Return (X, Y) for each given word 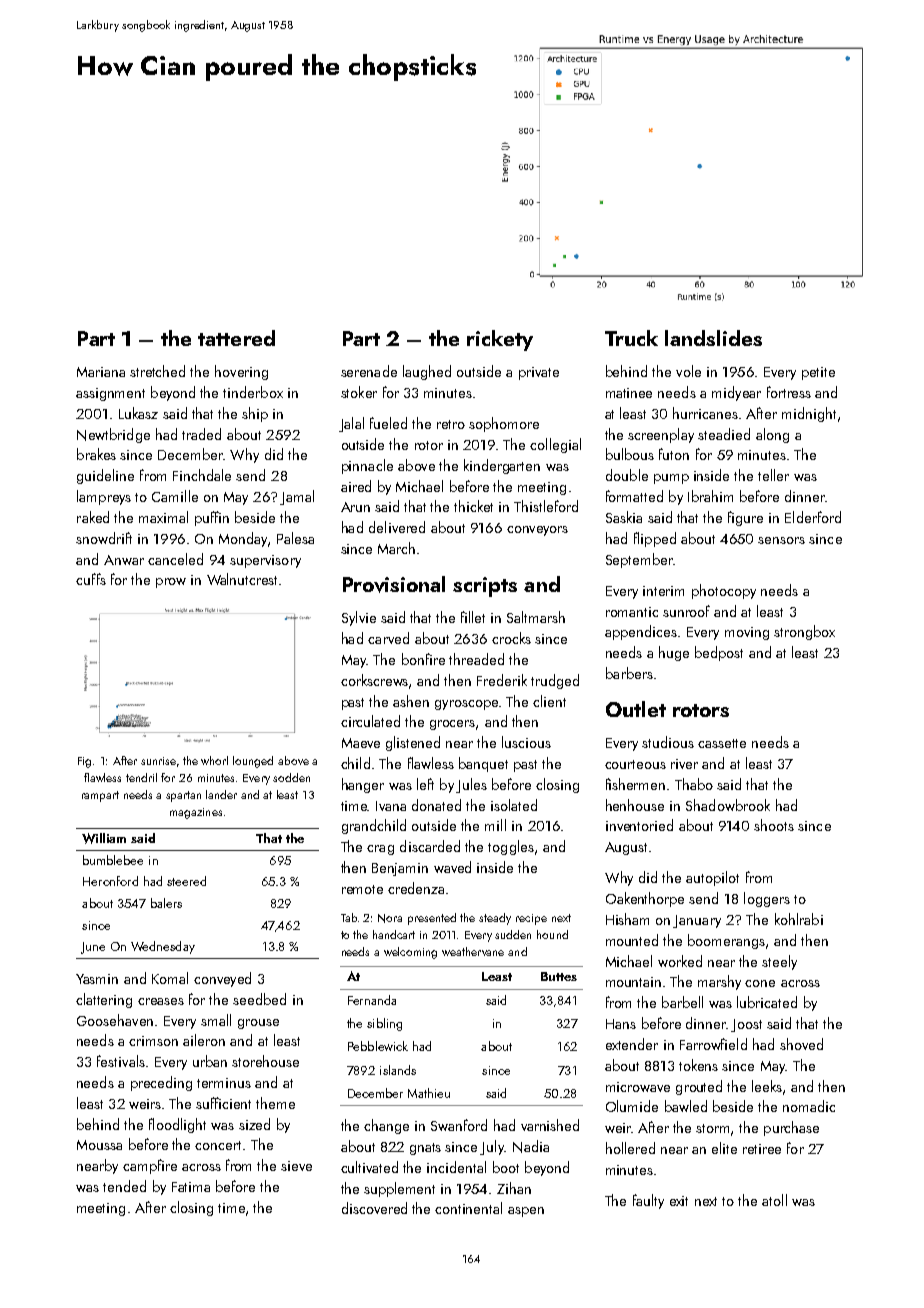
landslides (713, 338)
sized (254, 1124)
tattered (236, 338)
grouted (699, 1087)
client (549, 701)
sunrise (158, 761)
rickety (500, 340)
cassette (722, 743)
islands (398, 1070)
